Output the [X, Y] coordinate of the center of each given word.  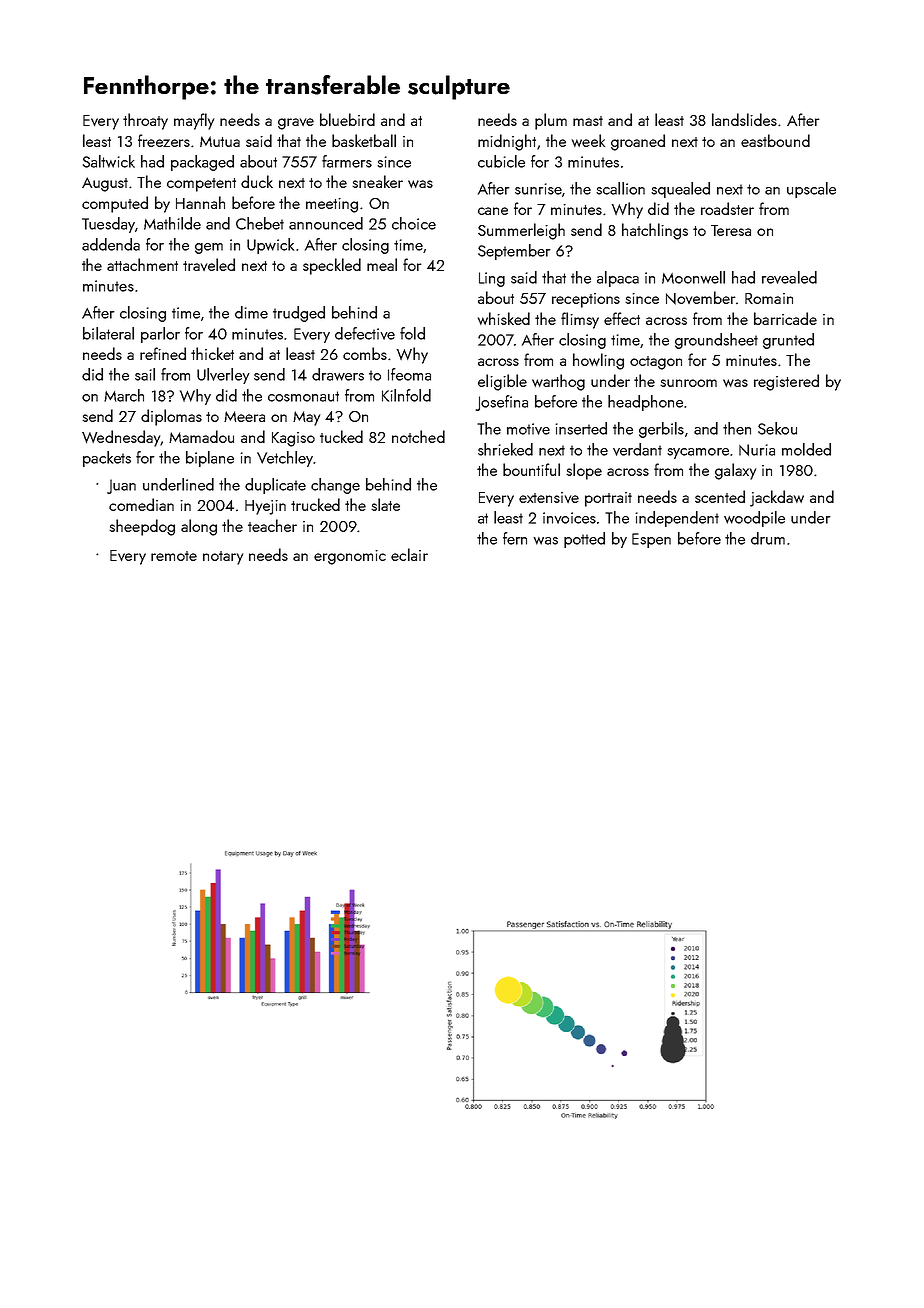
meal [382, 264]
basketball [364, 140]
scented [720, 496]
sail [145, 374]
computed [115, 204]
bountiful [531, 469]
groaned [638, 142]
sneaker [377, 181]
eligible [502, 382]
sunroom [688, 383]
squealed [680, 190]
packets [107, 459]
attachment [142, 264]
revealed [789, 277]
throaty [145, 121]
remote [174, 556]
